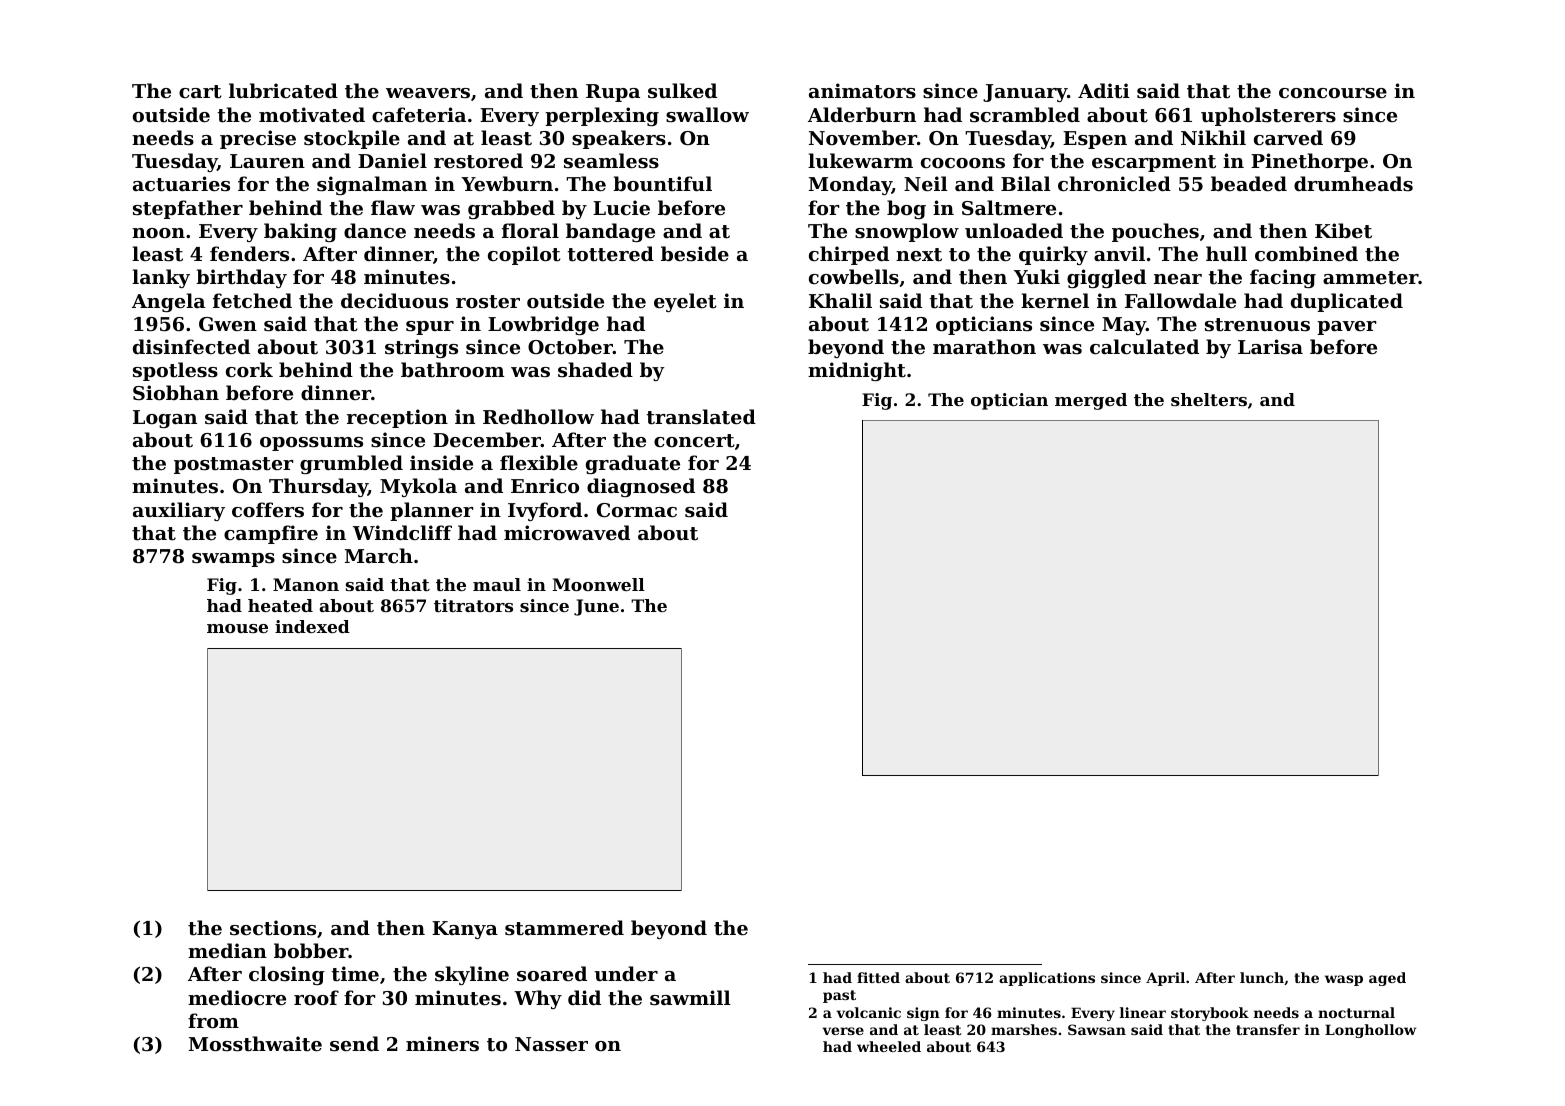 Image resolution: width=1565 pixels, height=1106 pixels. I want to click on transfer, so click(1268, 1029).
